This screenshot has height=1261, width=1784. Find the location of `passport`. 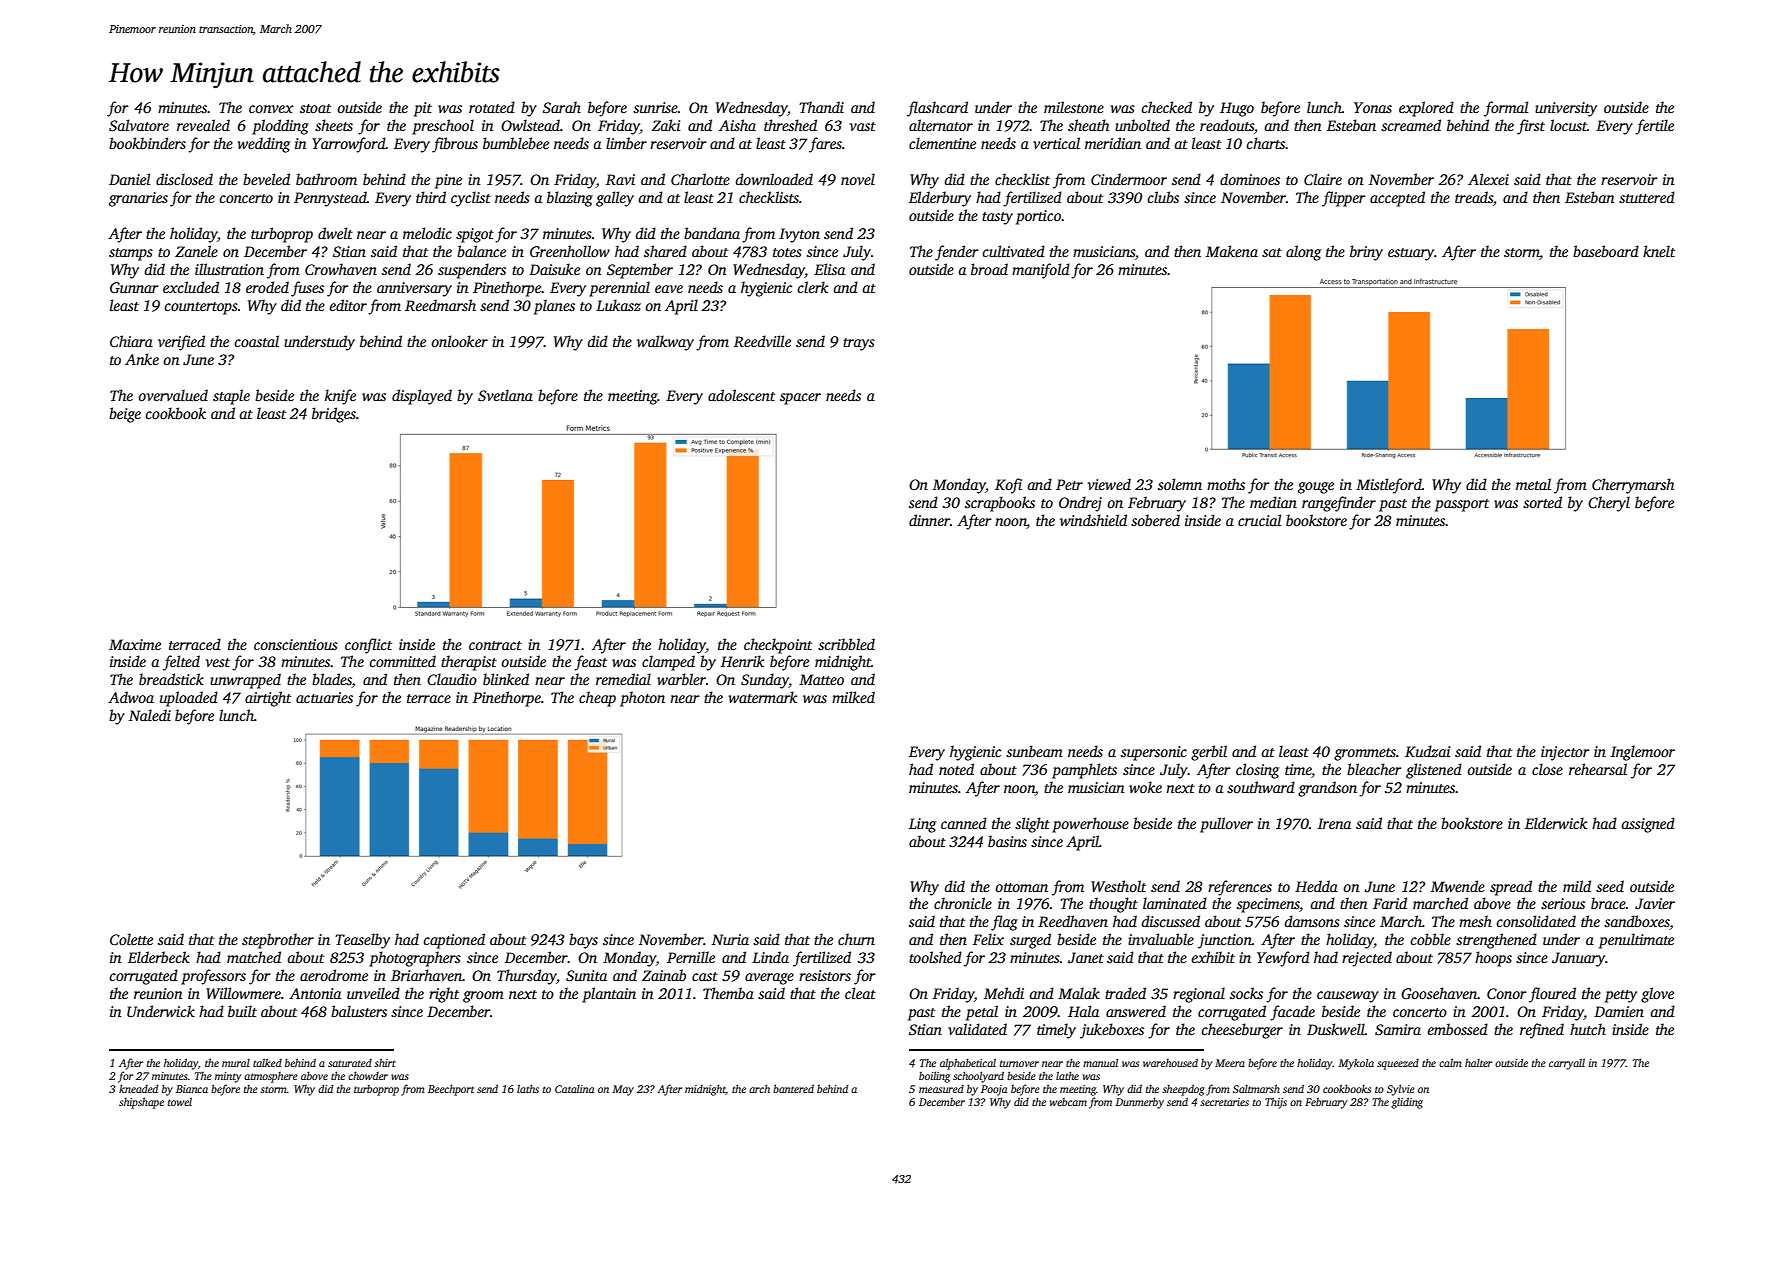

passport is located at coordinates (1462, 505).
